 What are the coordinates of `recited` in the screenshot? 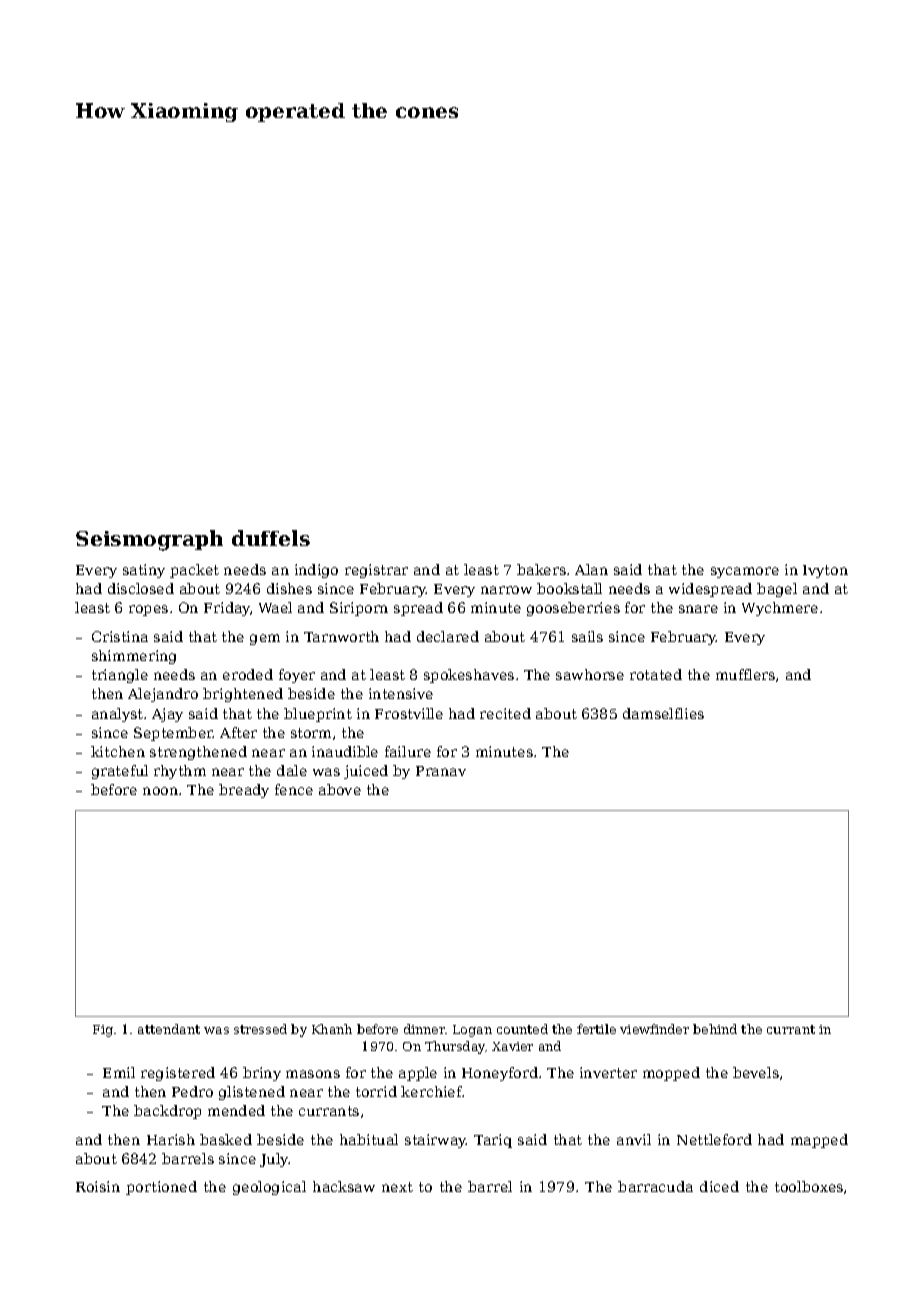 It's located at (505, 713).
